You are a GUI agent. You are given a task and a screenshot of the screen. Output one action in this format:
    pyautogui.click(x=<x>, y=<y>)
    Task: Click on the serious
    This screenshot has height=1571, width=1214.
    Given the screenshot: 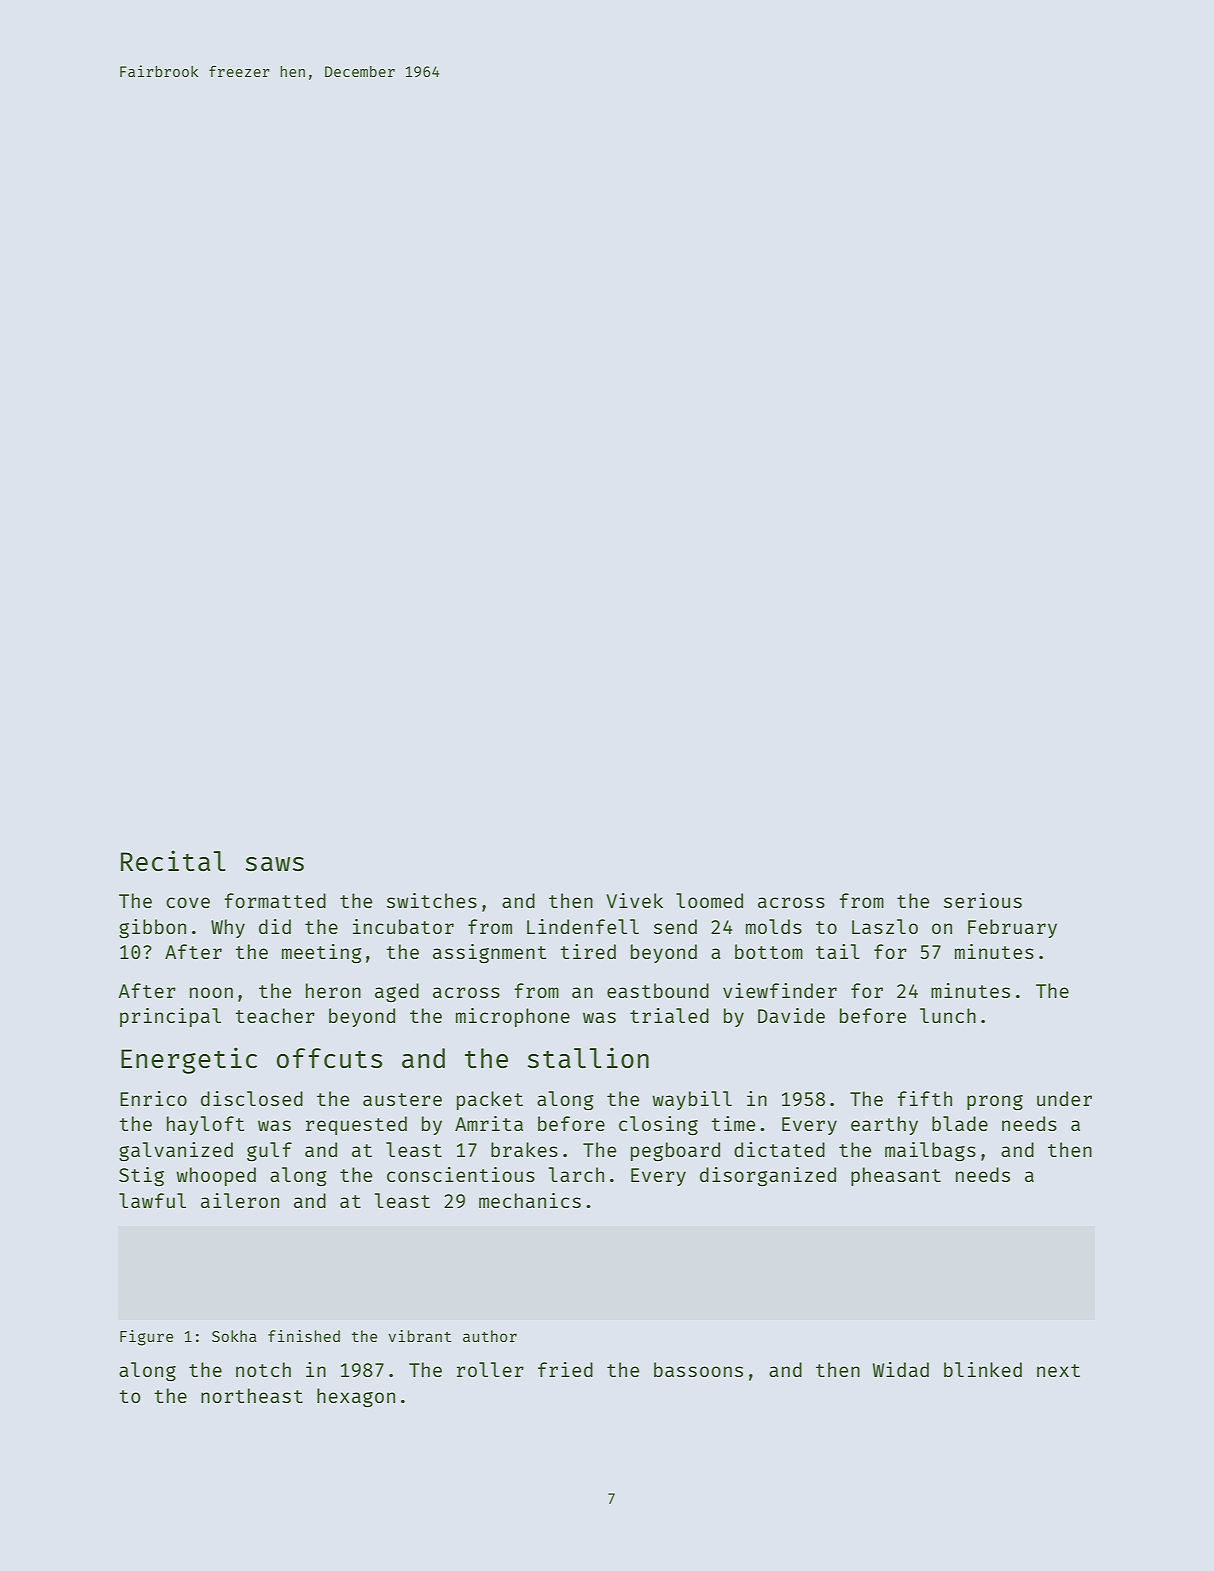 What is the action you would take?
    pyautogui.click(x=983, y=900)
